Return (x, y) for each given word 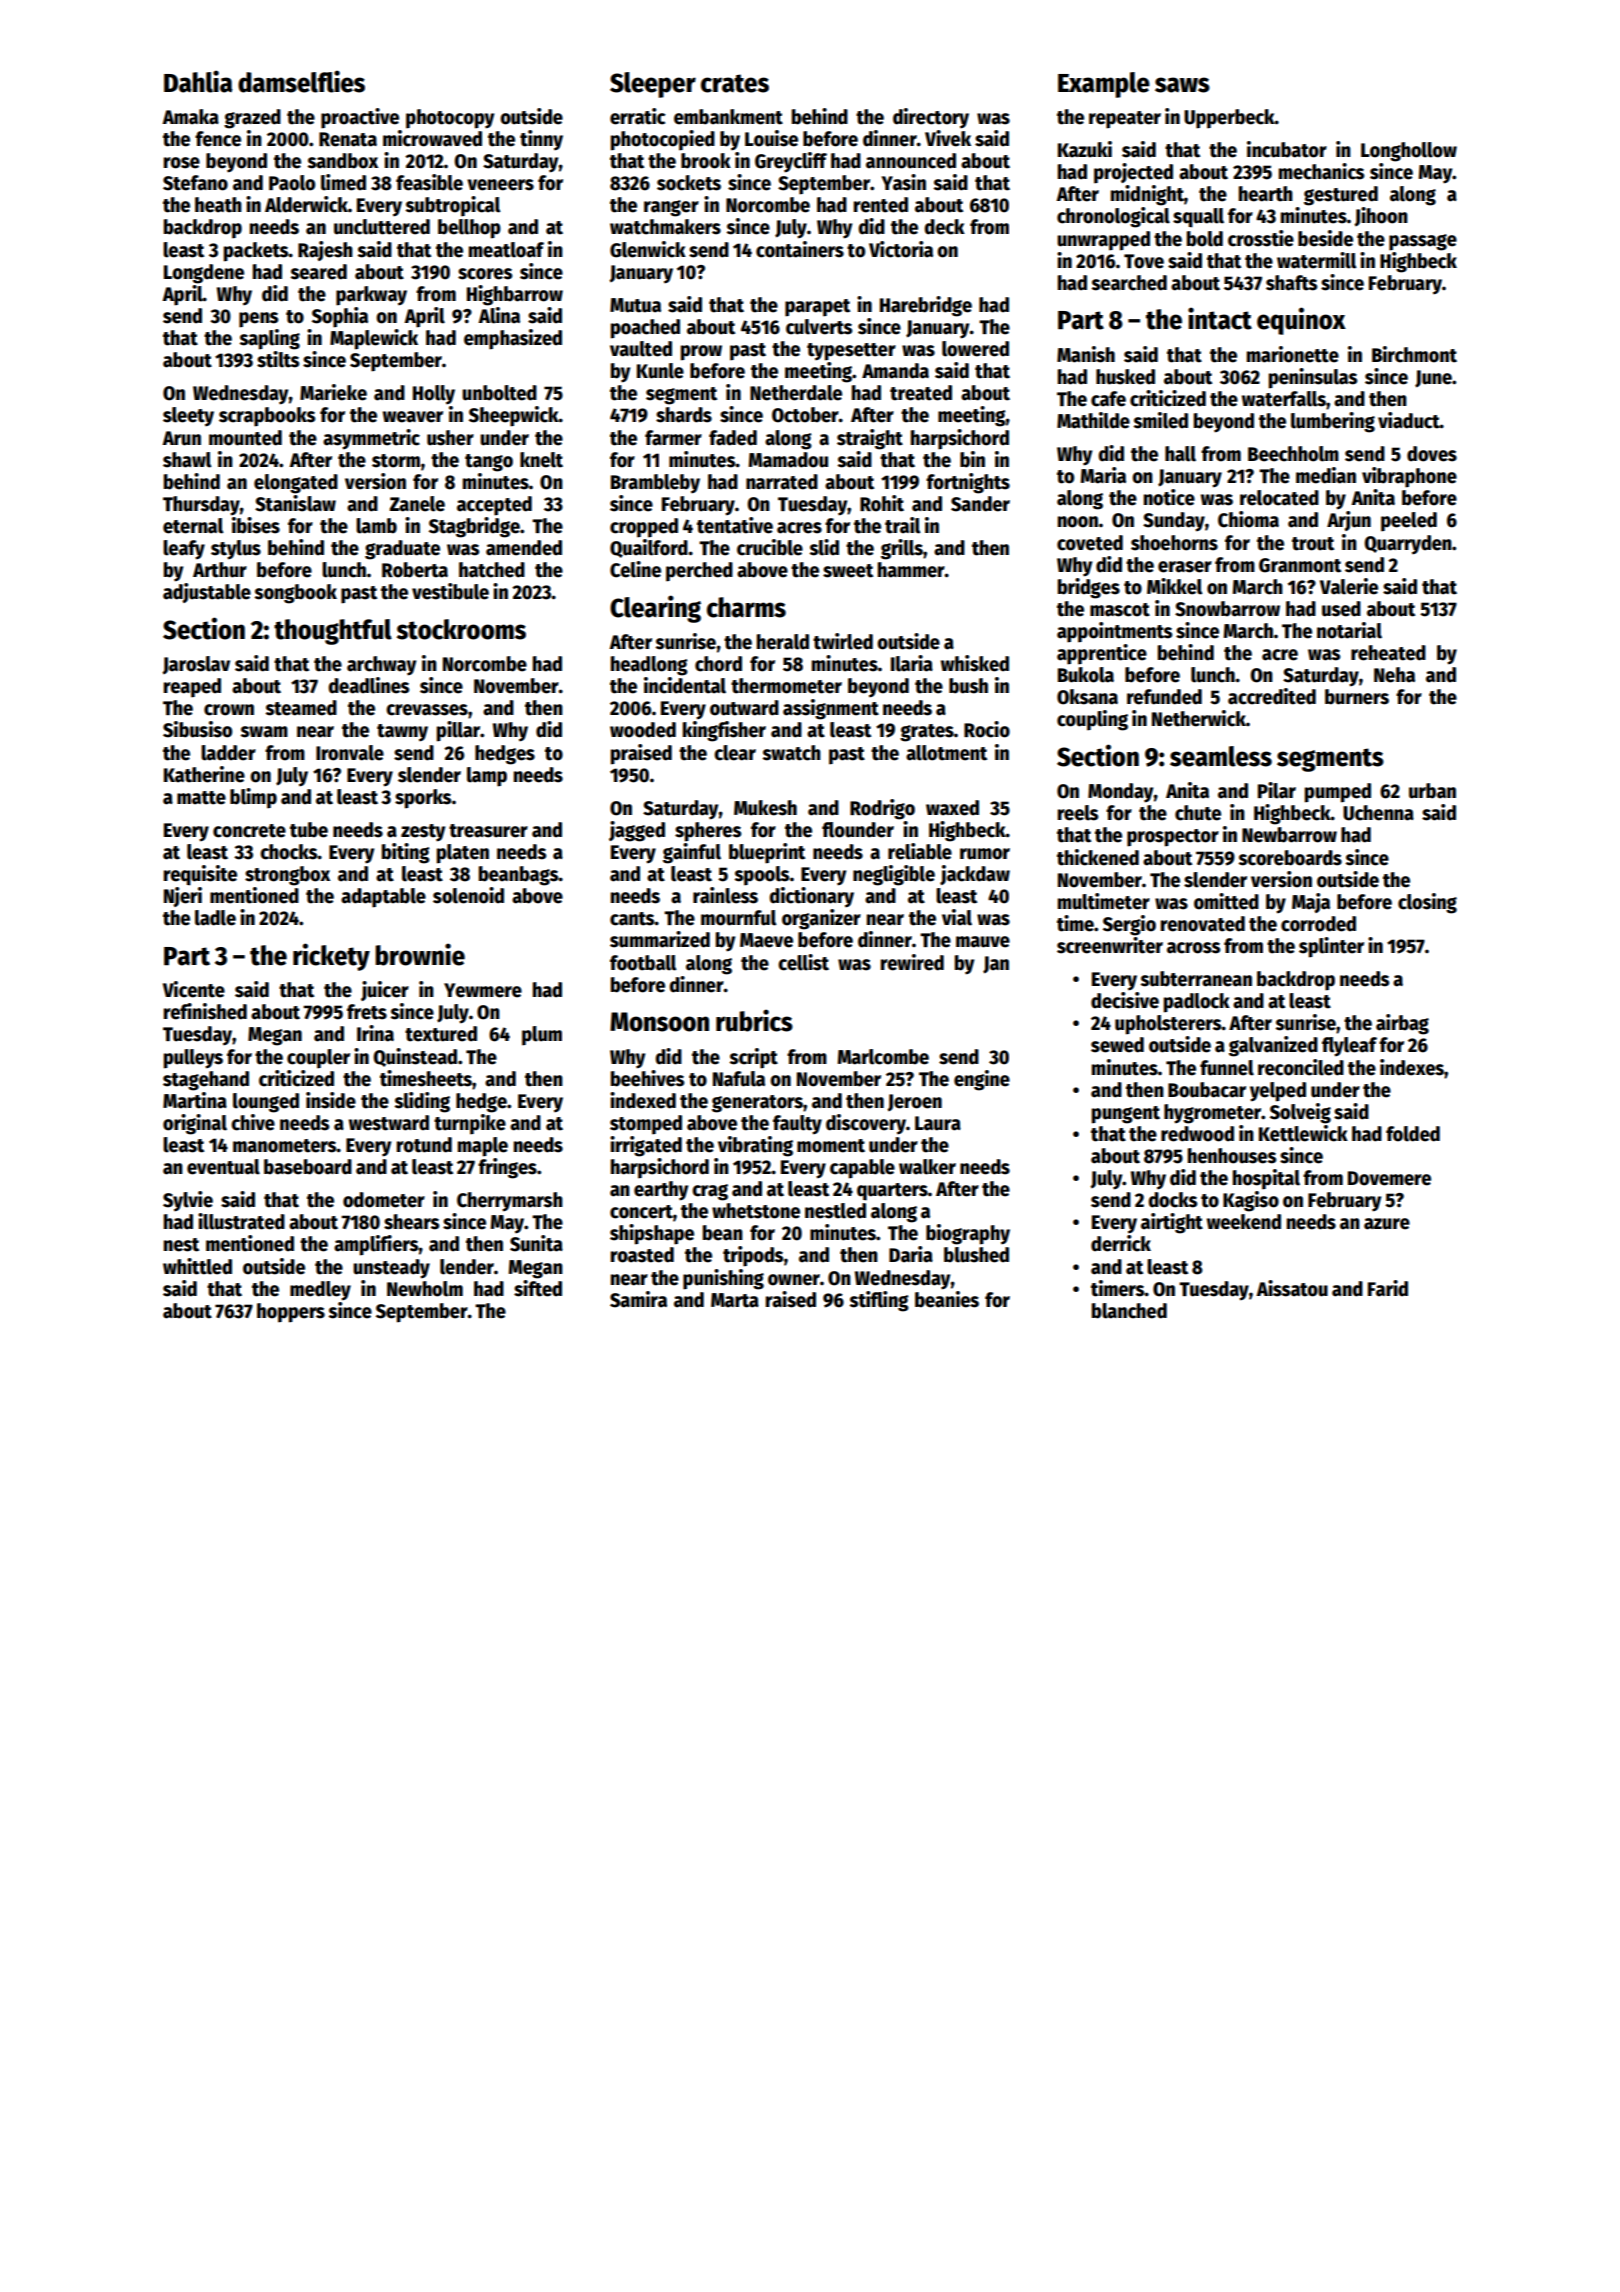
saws (1182, 85)
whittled (197, 1266)
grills (902, 549)
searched (1129, 283)
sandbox (343, 161)
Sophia (340, 317)
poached (645, 329)
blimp (253, 798)
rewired (912, 962)
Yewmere (483, 990)
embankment (728, 117)
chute (1198, 813)
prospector (1173, 838)
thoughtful (333, 632)
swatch (792, 753)
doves (1432, 454)
